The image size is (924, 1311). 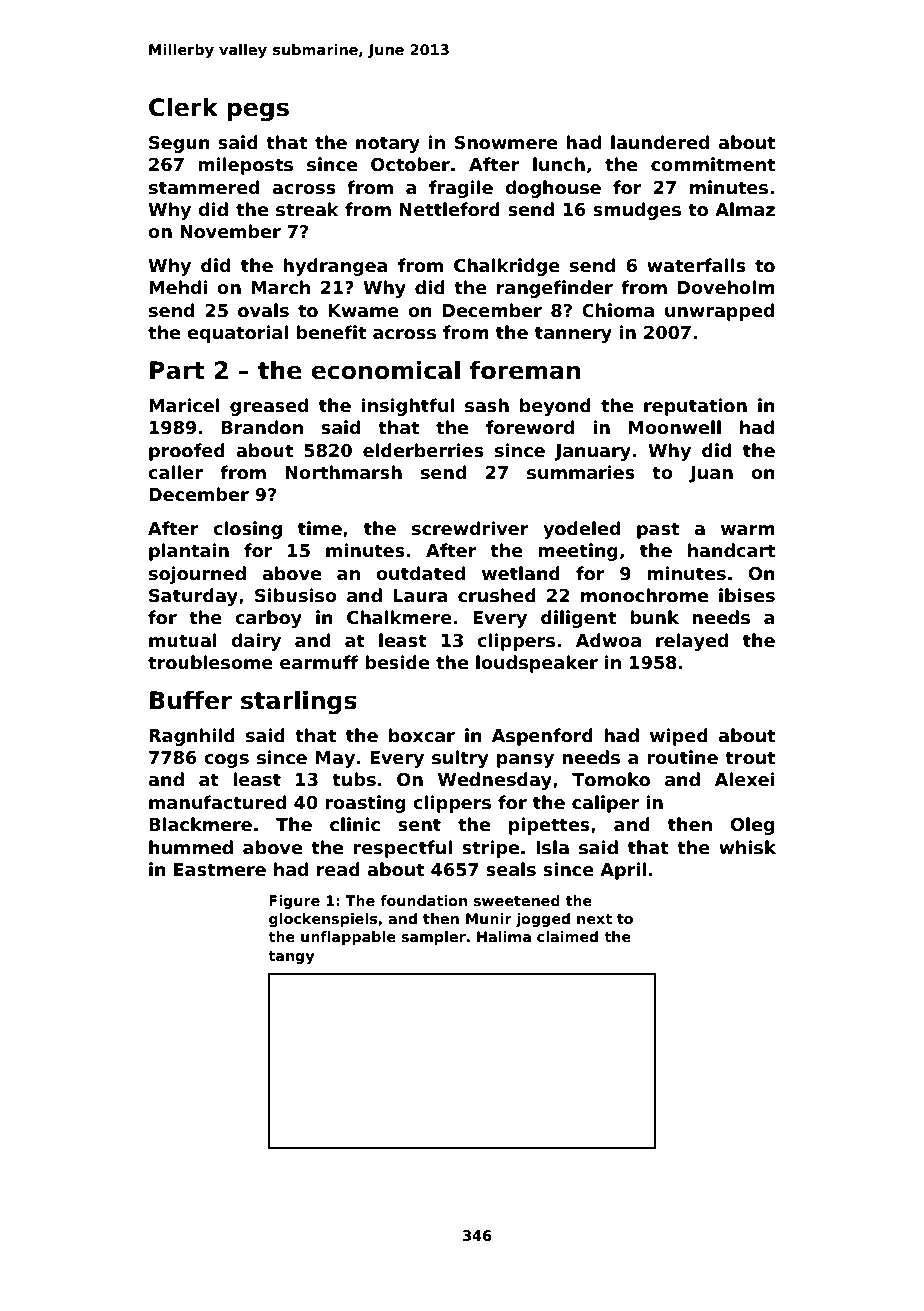 I want to click on stammered, so click(x=204, y=187).
